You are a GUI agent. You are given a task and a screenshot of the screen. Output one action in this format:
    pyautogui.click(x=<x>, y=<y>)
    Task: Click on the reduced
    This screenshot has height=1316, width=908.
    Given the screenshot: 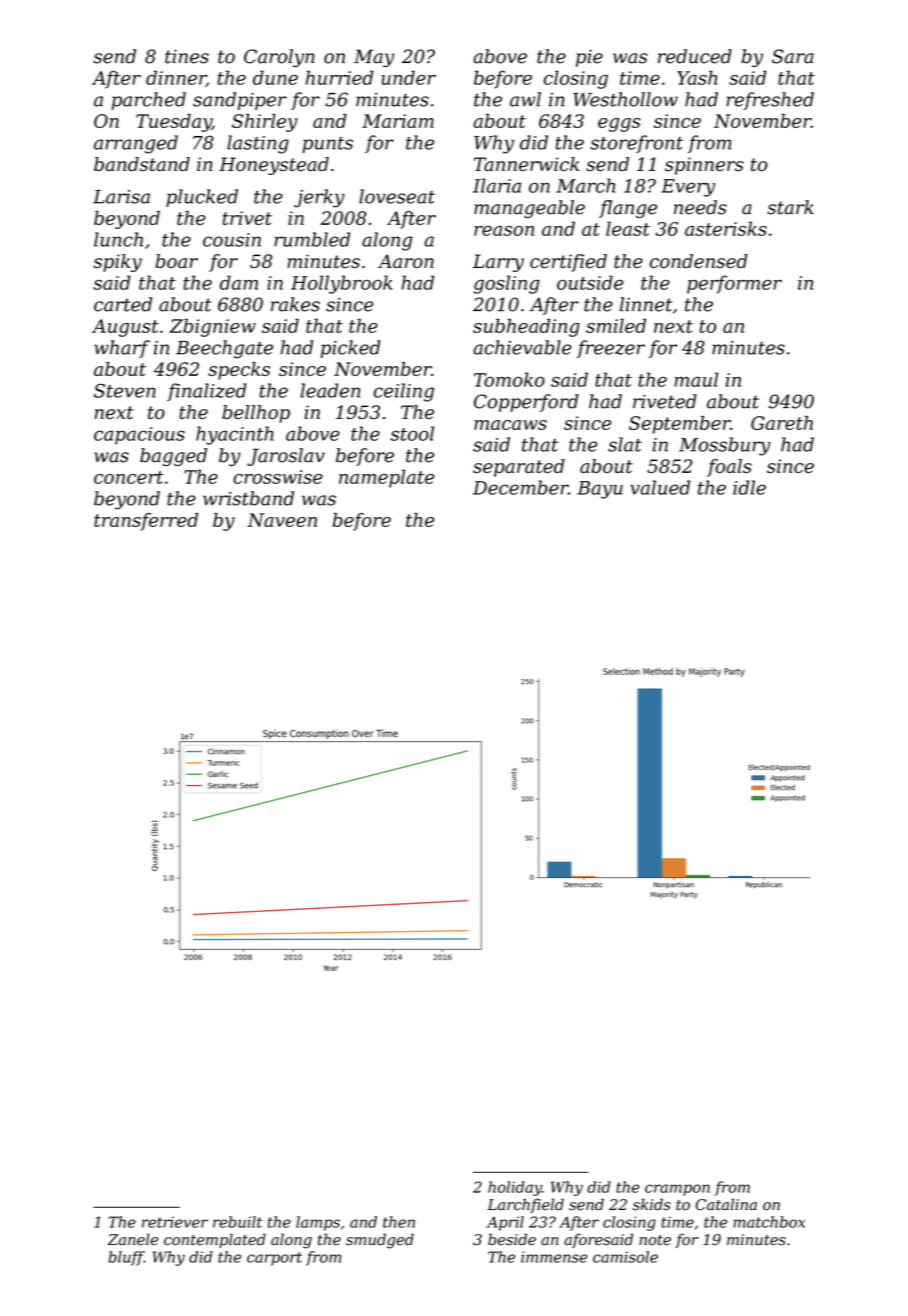 What is the action you would take?
    pyautogui.click(x=695, y=56)
